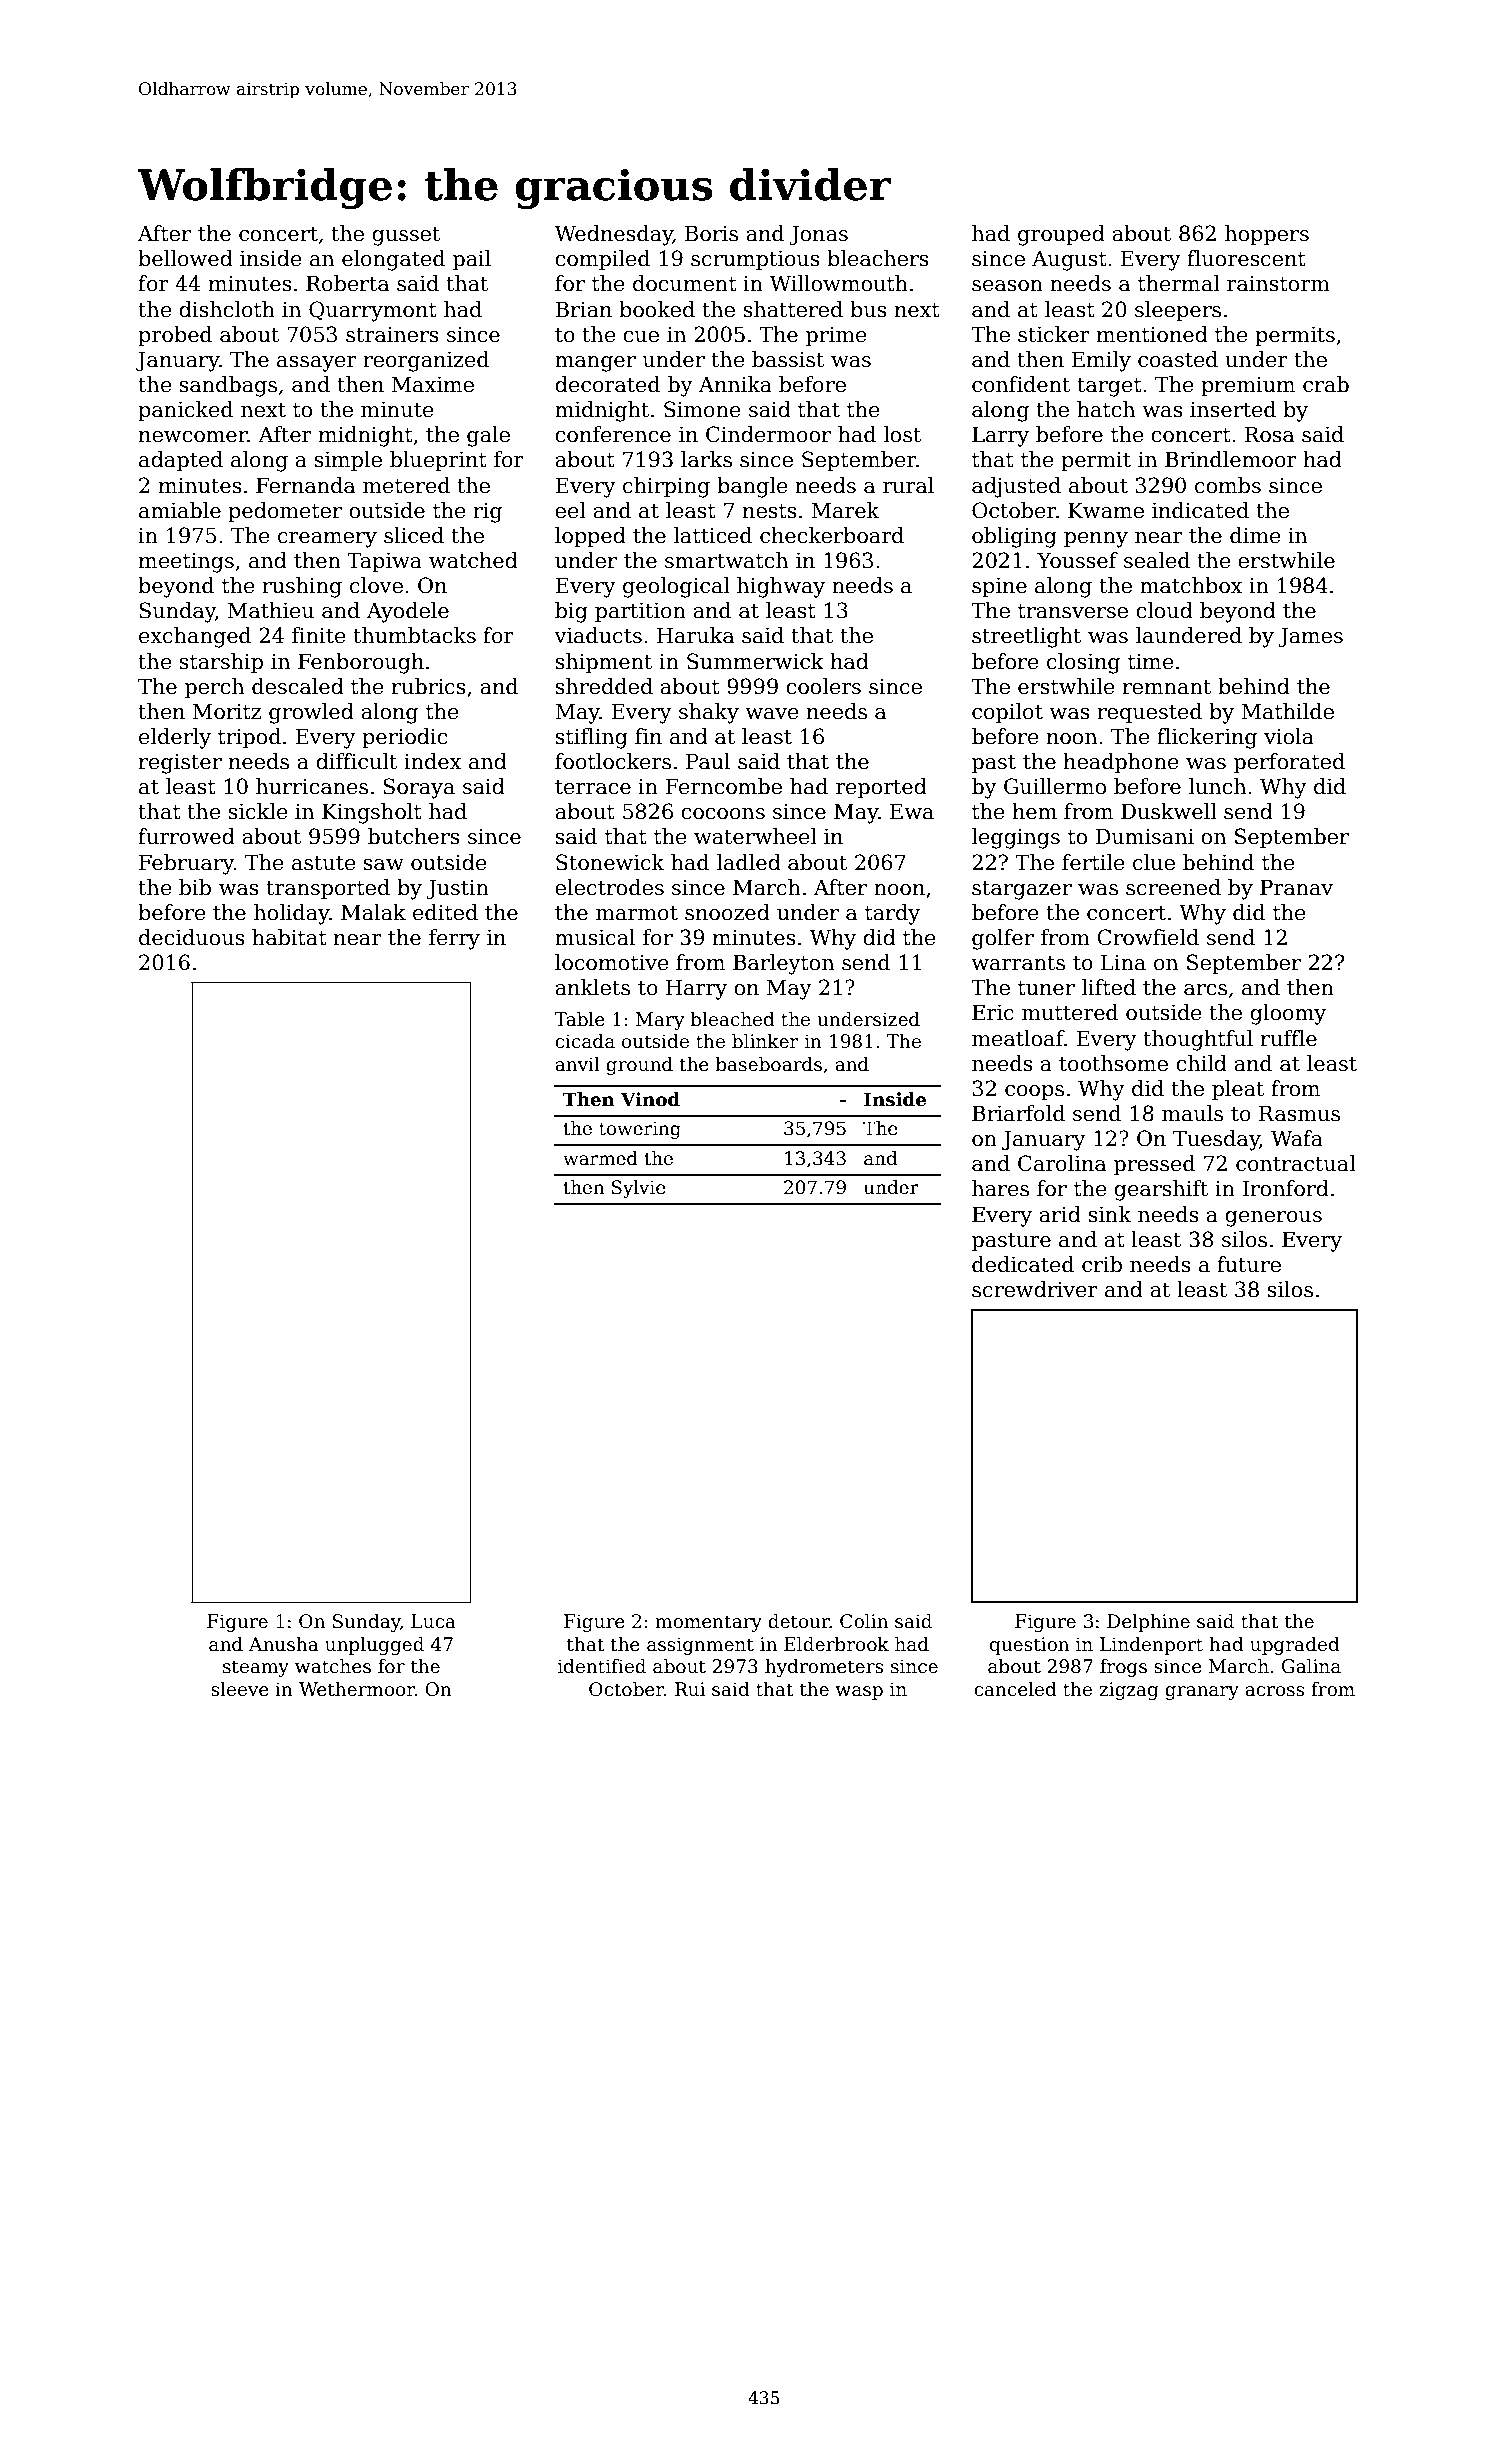  I want to click on adjusted, so click(1016, 487).
